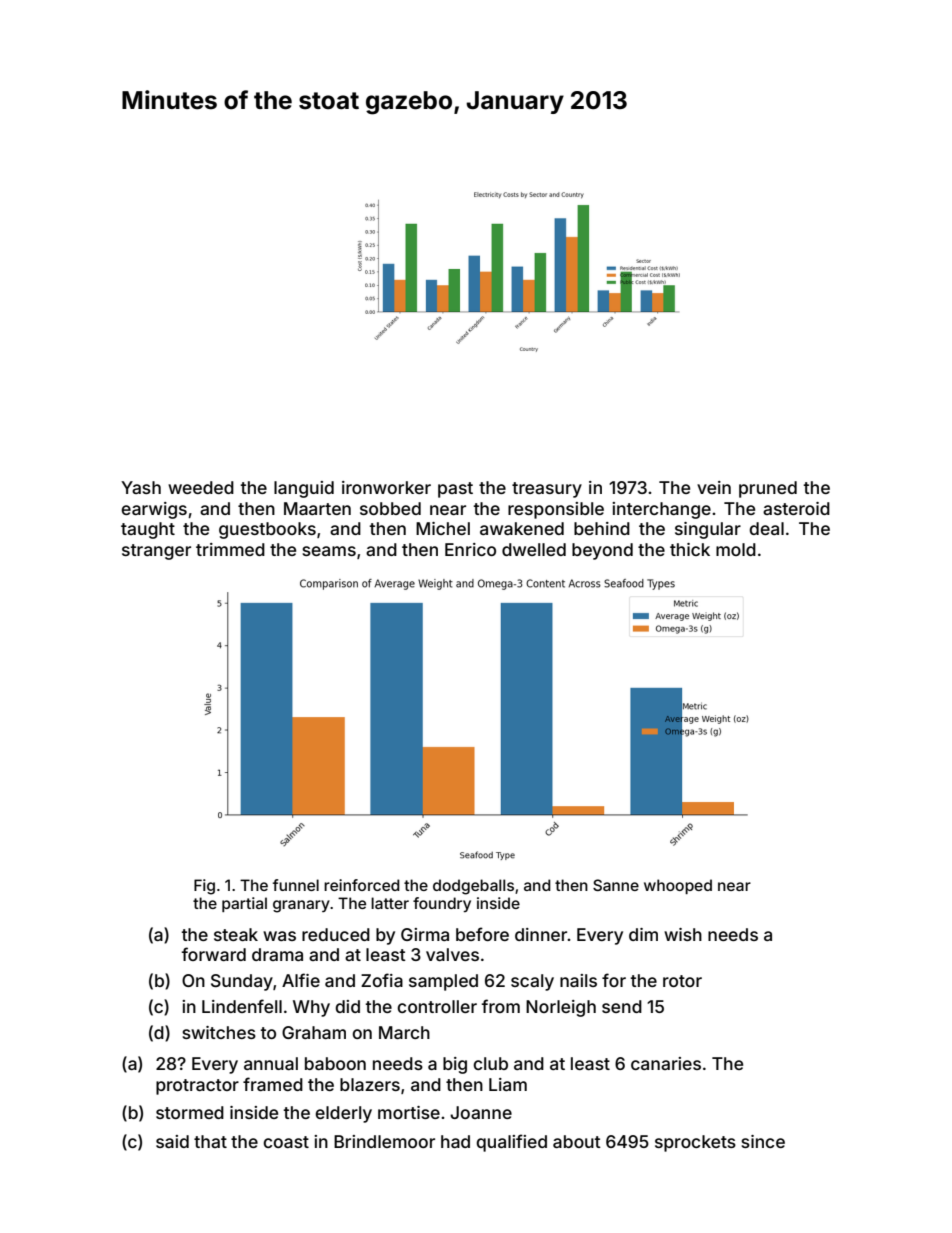 The width and height of the screenshot is (952, 1233). Describe the element at coordinates (335, 1063) in the screenshot. I see `baboon` at that location.
